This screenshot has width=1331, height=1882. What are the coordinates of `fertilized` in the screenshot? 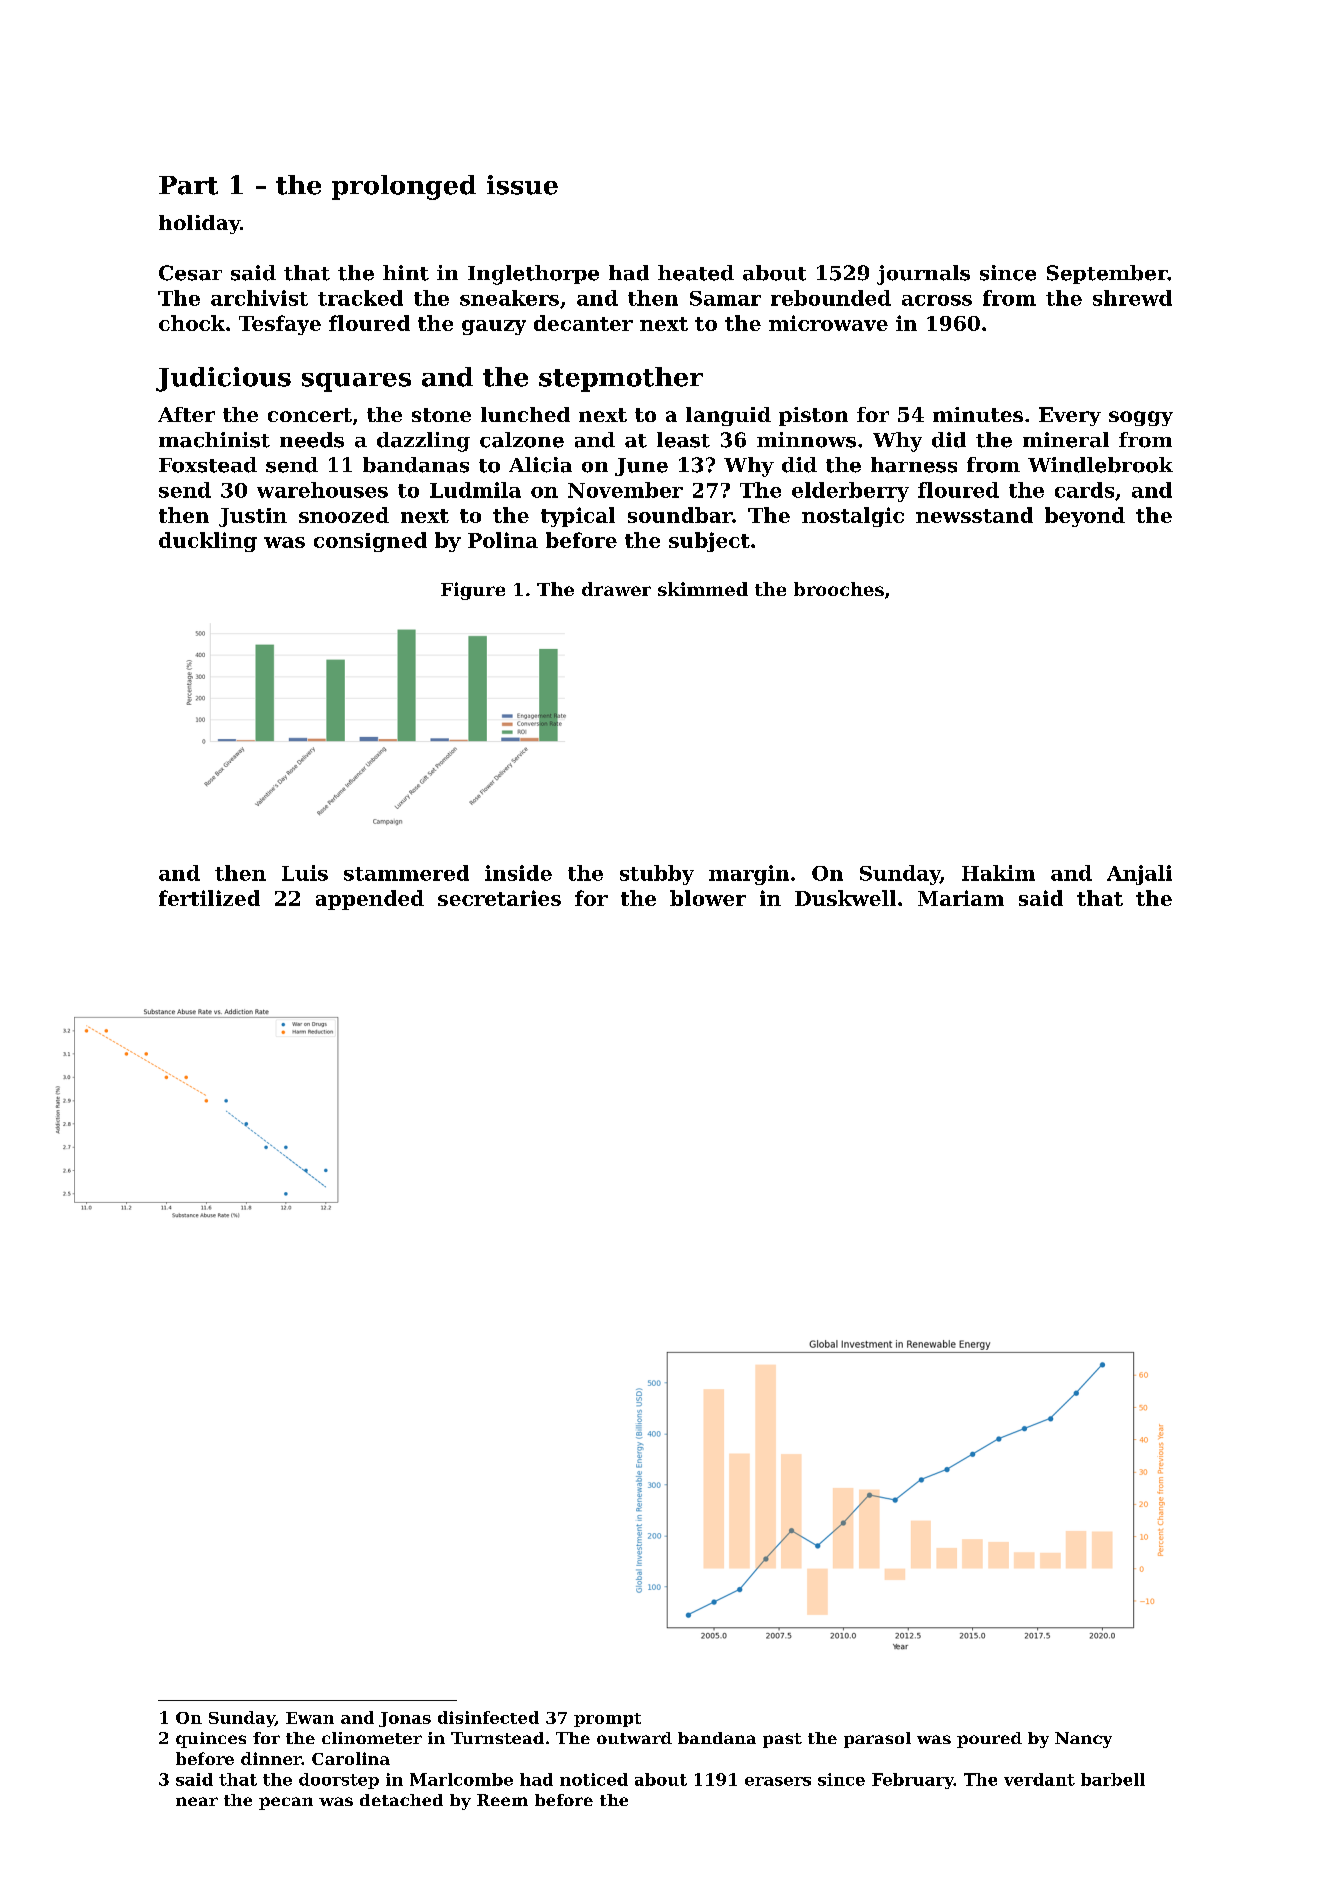 It's located at (209, 898).
